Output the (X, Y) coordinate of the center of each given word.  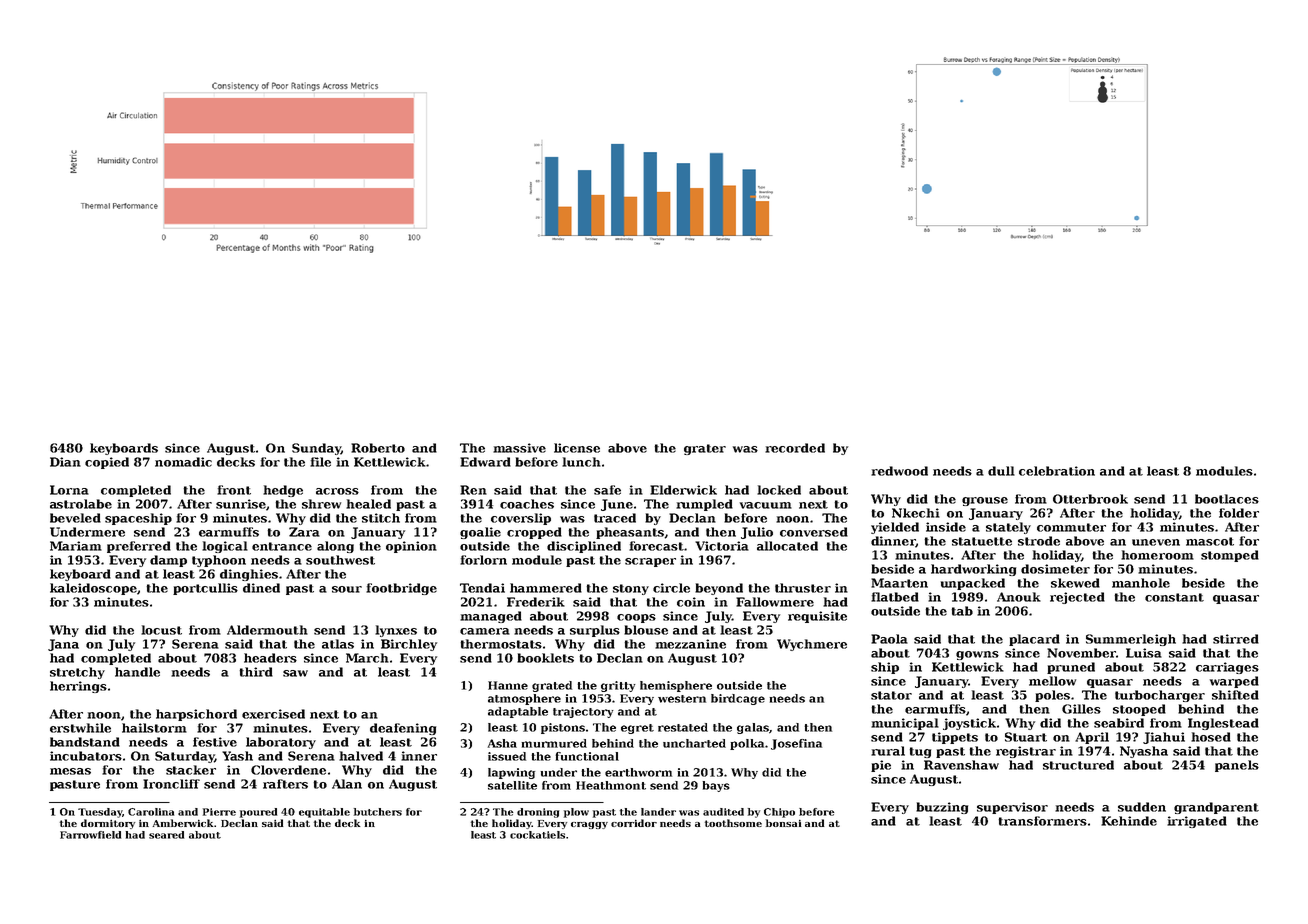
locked (779, 490)
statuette (982, 541)
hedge (283, 491)
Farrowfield (90, 835)
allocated (787, 546)
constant (1174, 597)
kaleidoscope (93, 589)
